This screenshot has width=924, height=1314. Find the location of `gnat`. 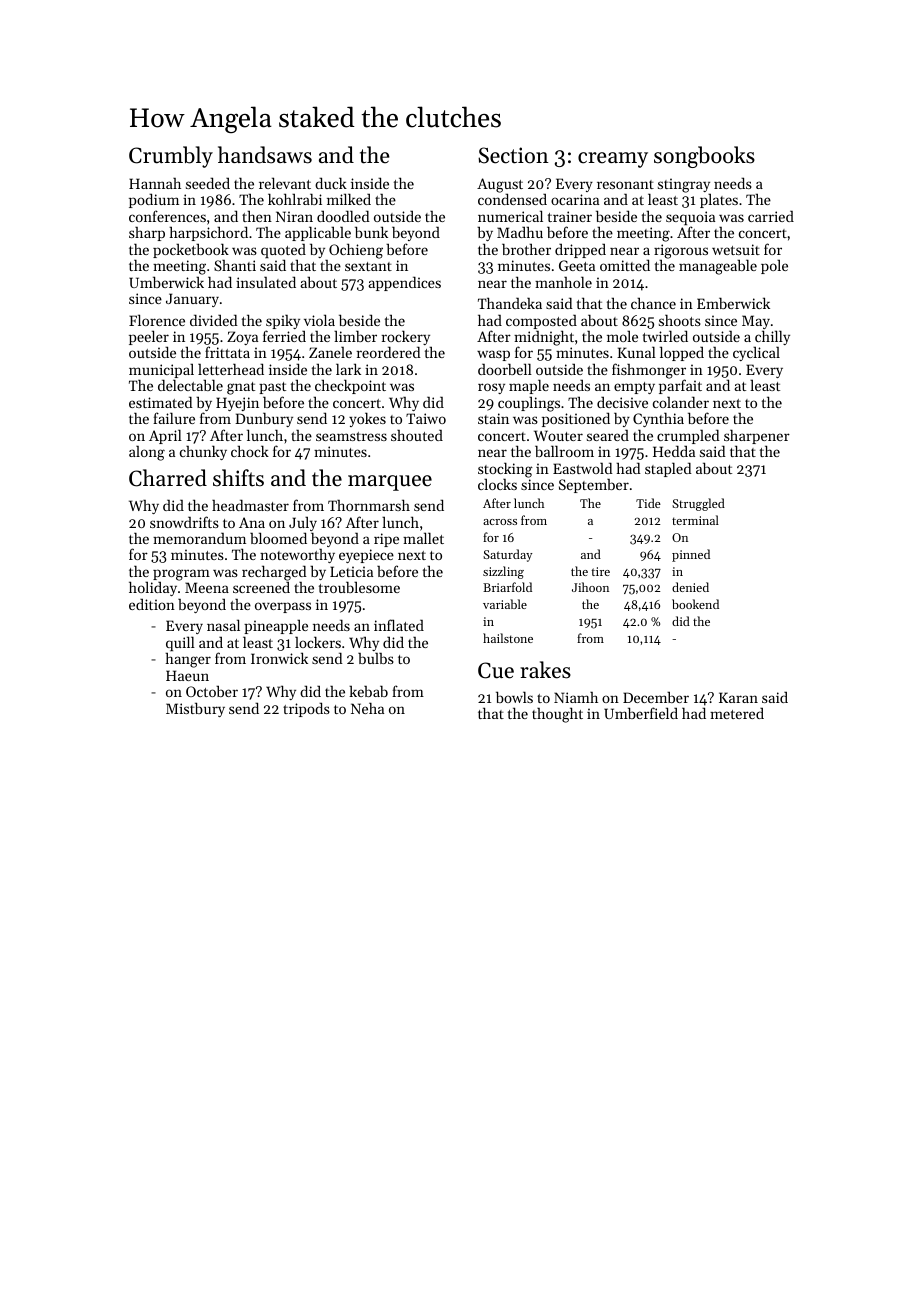

gnat is located at coordinates (241, 388).
